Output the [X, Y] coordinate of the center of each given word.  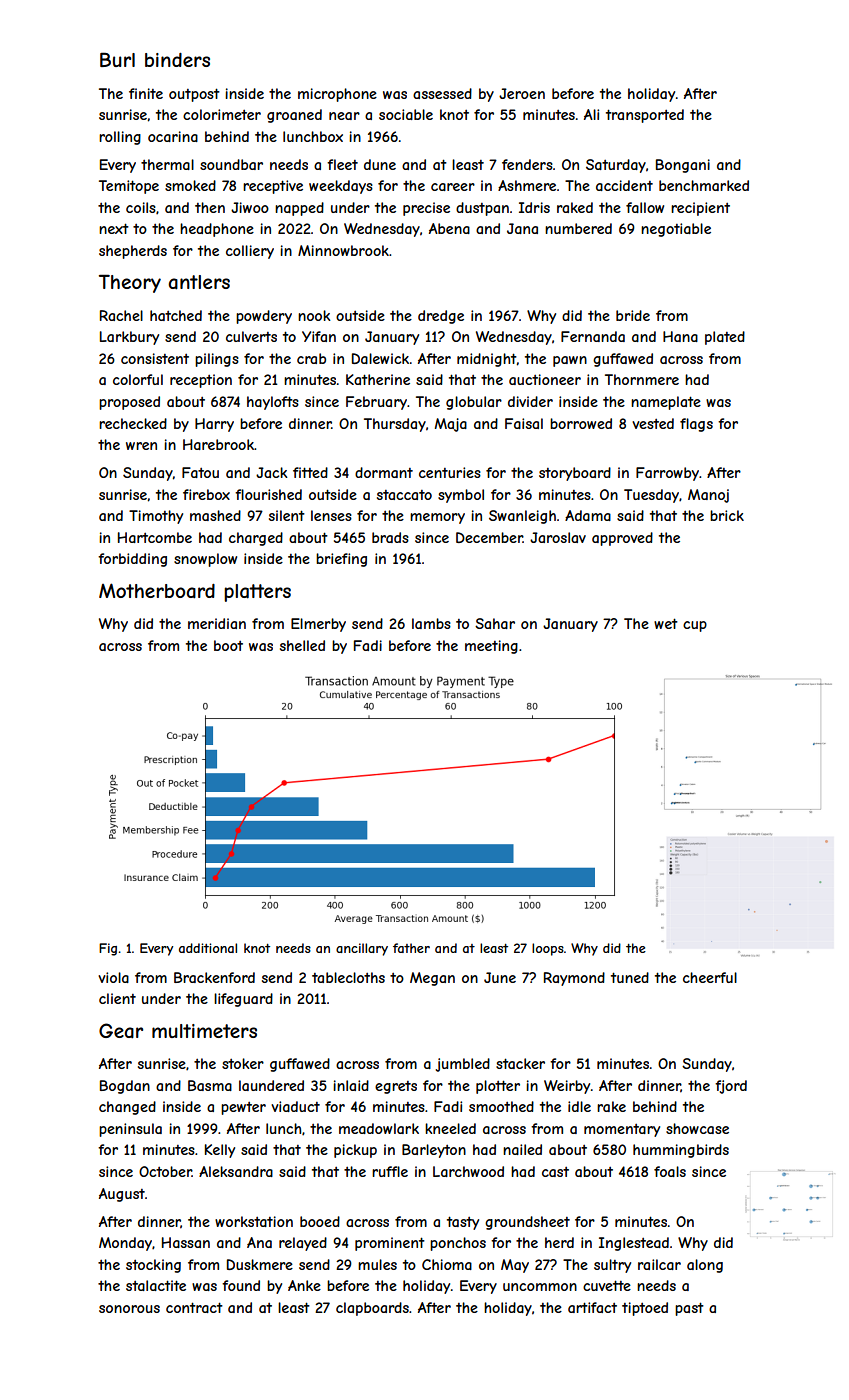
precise [426, 209]
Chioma [447, 1264]
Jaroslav [558, 537]
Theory [130, 283]
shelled [302, 645]
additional [208, 948]
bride [633, 315]
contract [194, 1307]
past [689, 1309]
